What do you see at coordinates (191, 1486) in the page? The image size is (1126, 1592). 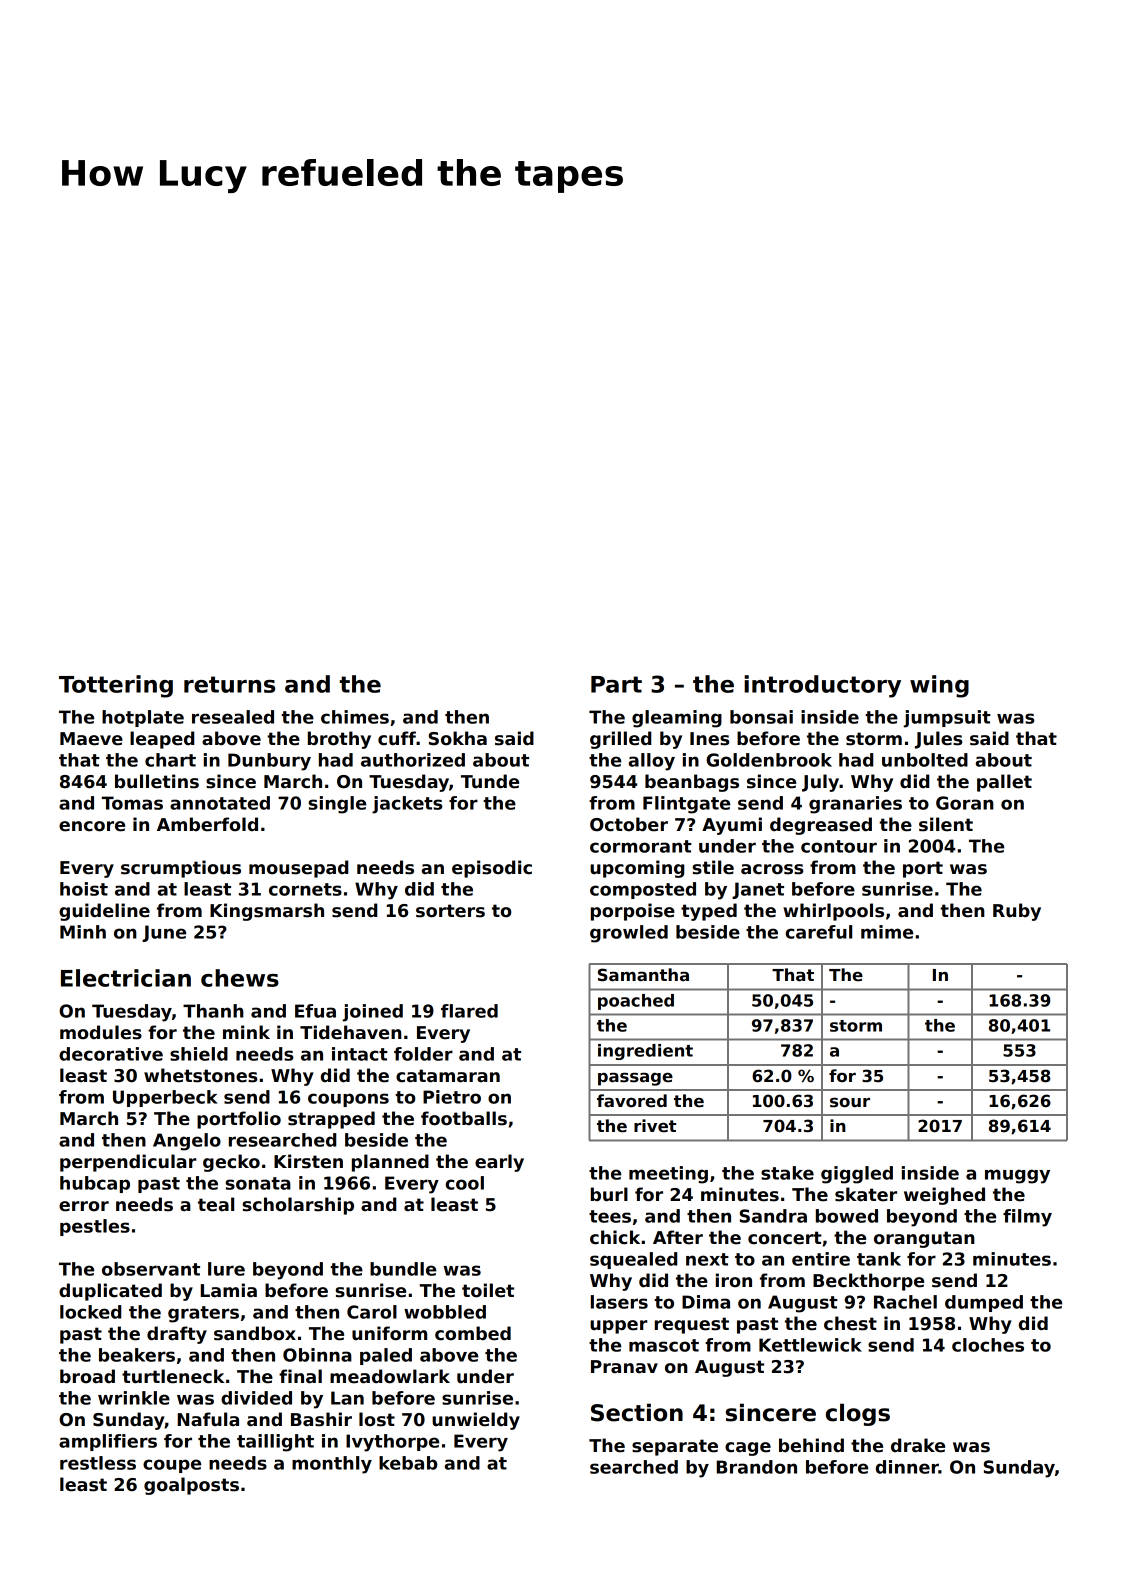 I see `goalposts` at bounding box center [191, 1486].
